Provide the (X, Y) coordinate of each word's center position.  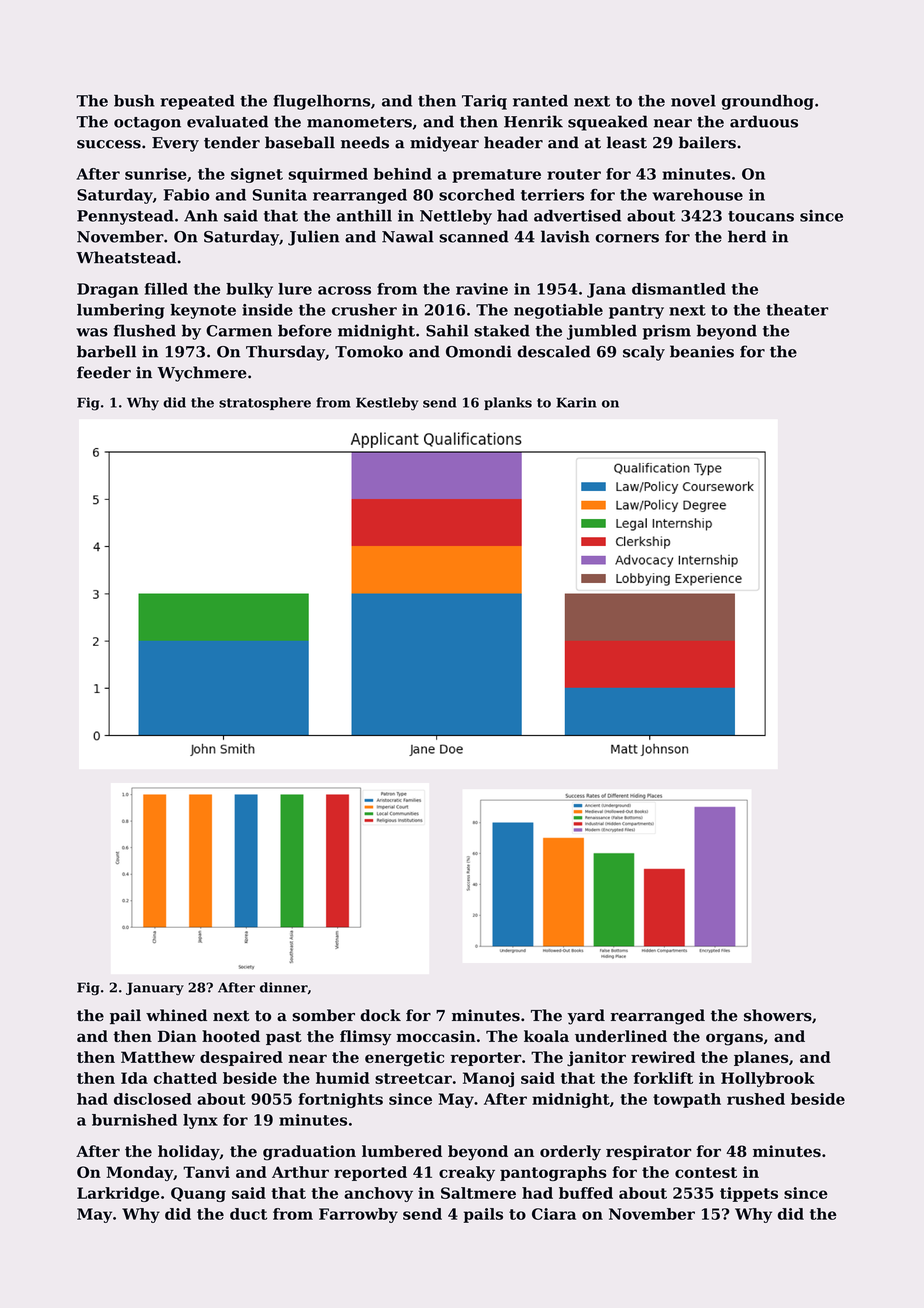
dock (380, 1015)
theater (797, 310)
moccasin (436, 1036)
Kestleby (387, 404)
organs (734, 1039)
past (284, 1038)
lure (295, 289)
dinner (284, 987)
